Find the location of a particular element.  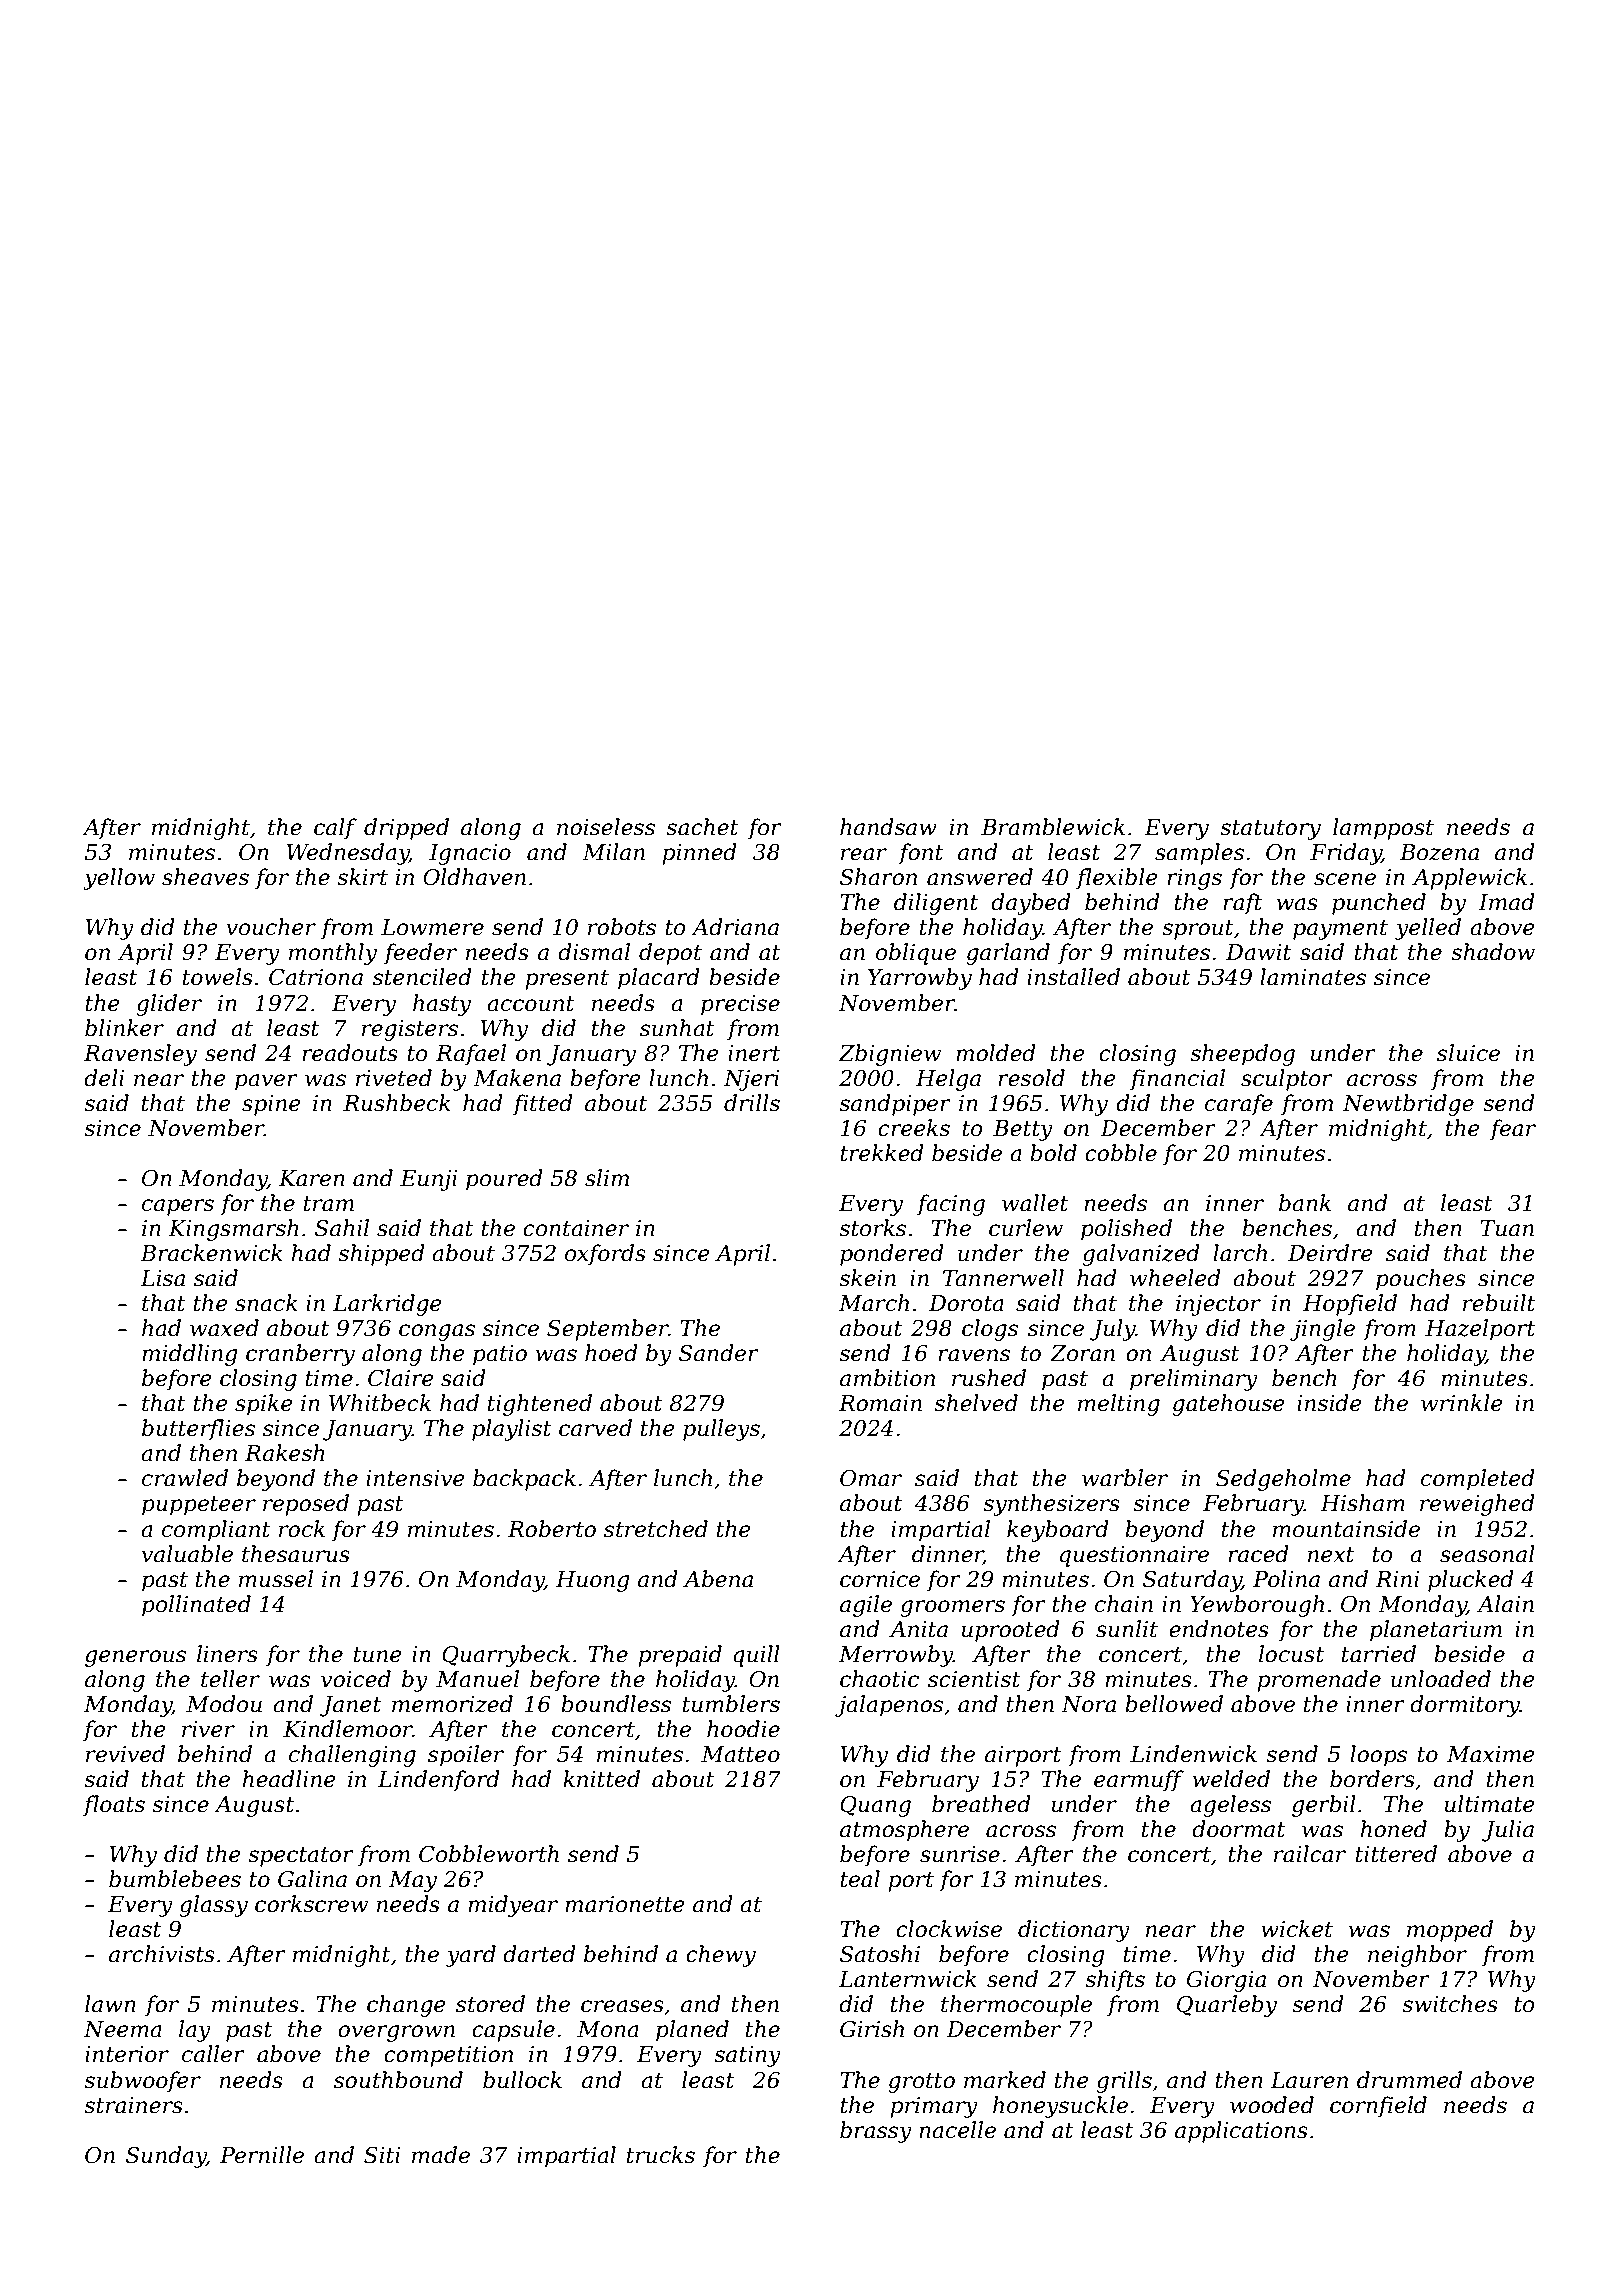

Bozena is located at coordinates (1439, 852).
